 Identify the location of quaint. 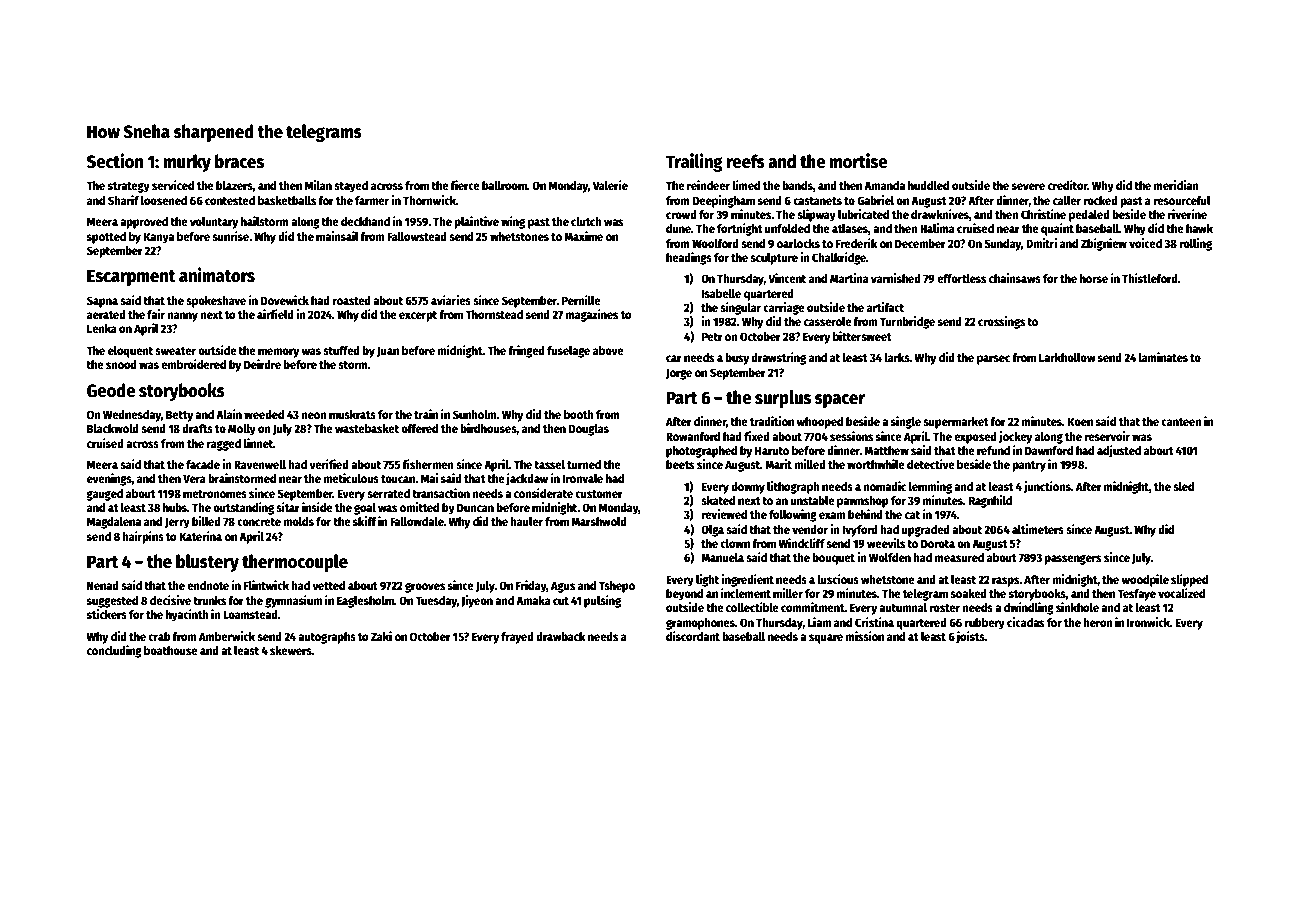
(1057, 229).
